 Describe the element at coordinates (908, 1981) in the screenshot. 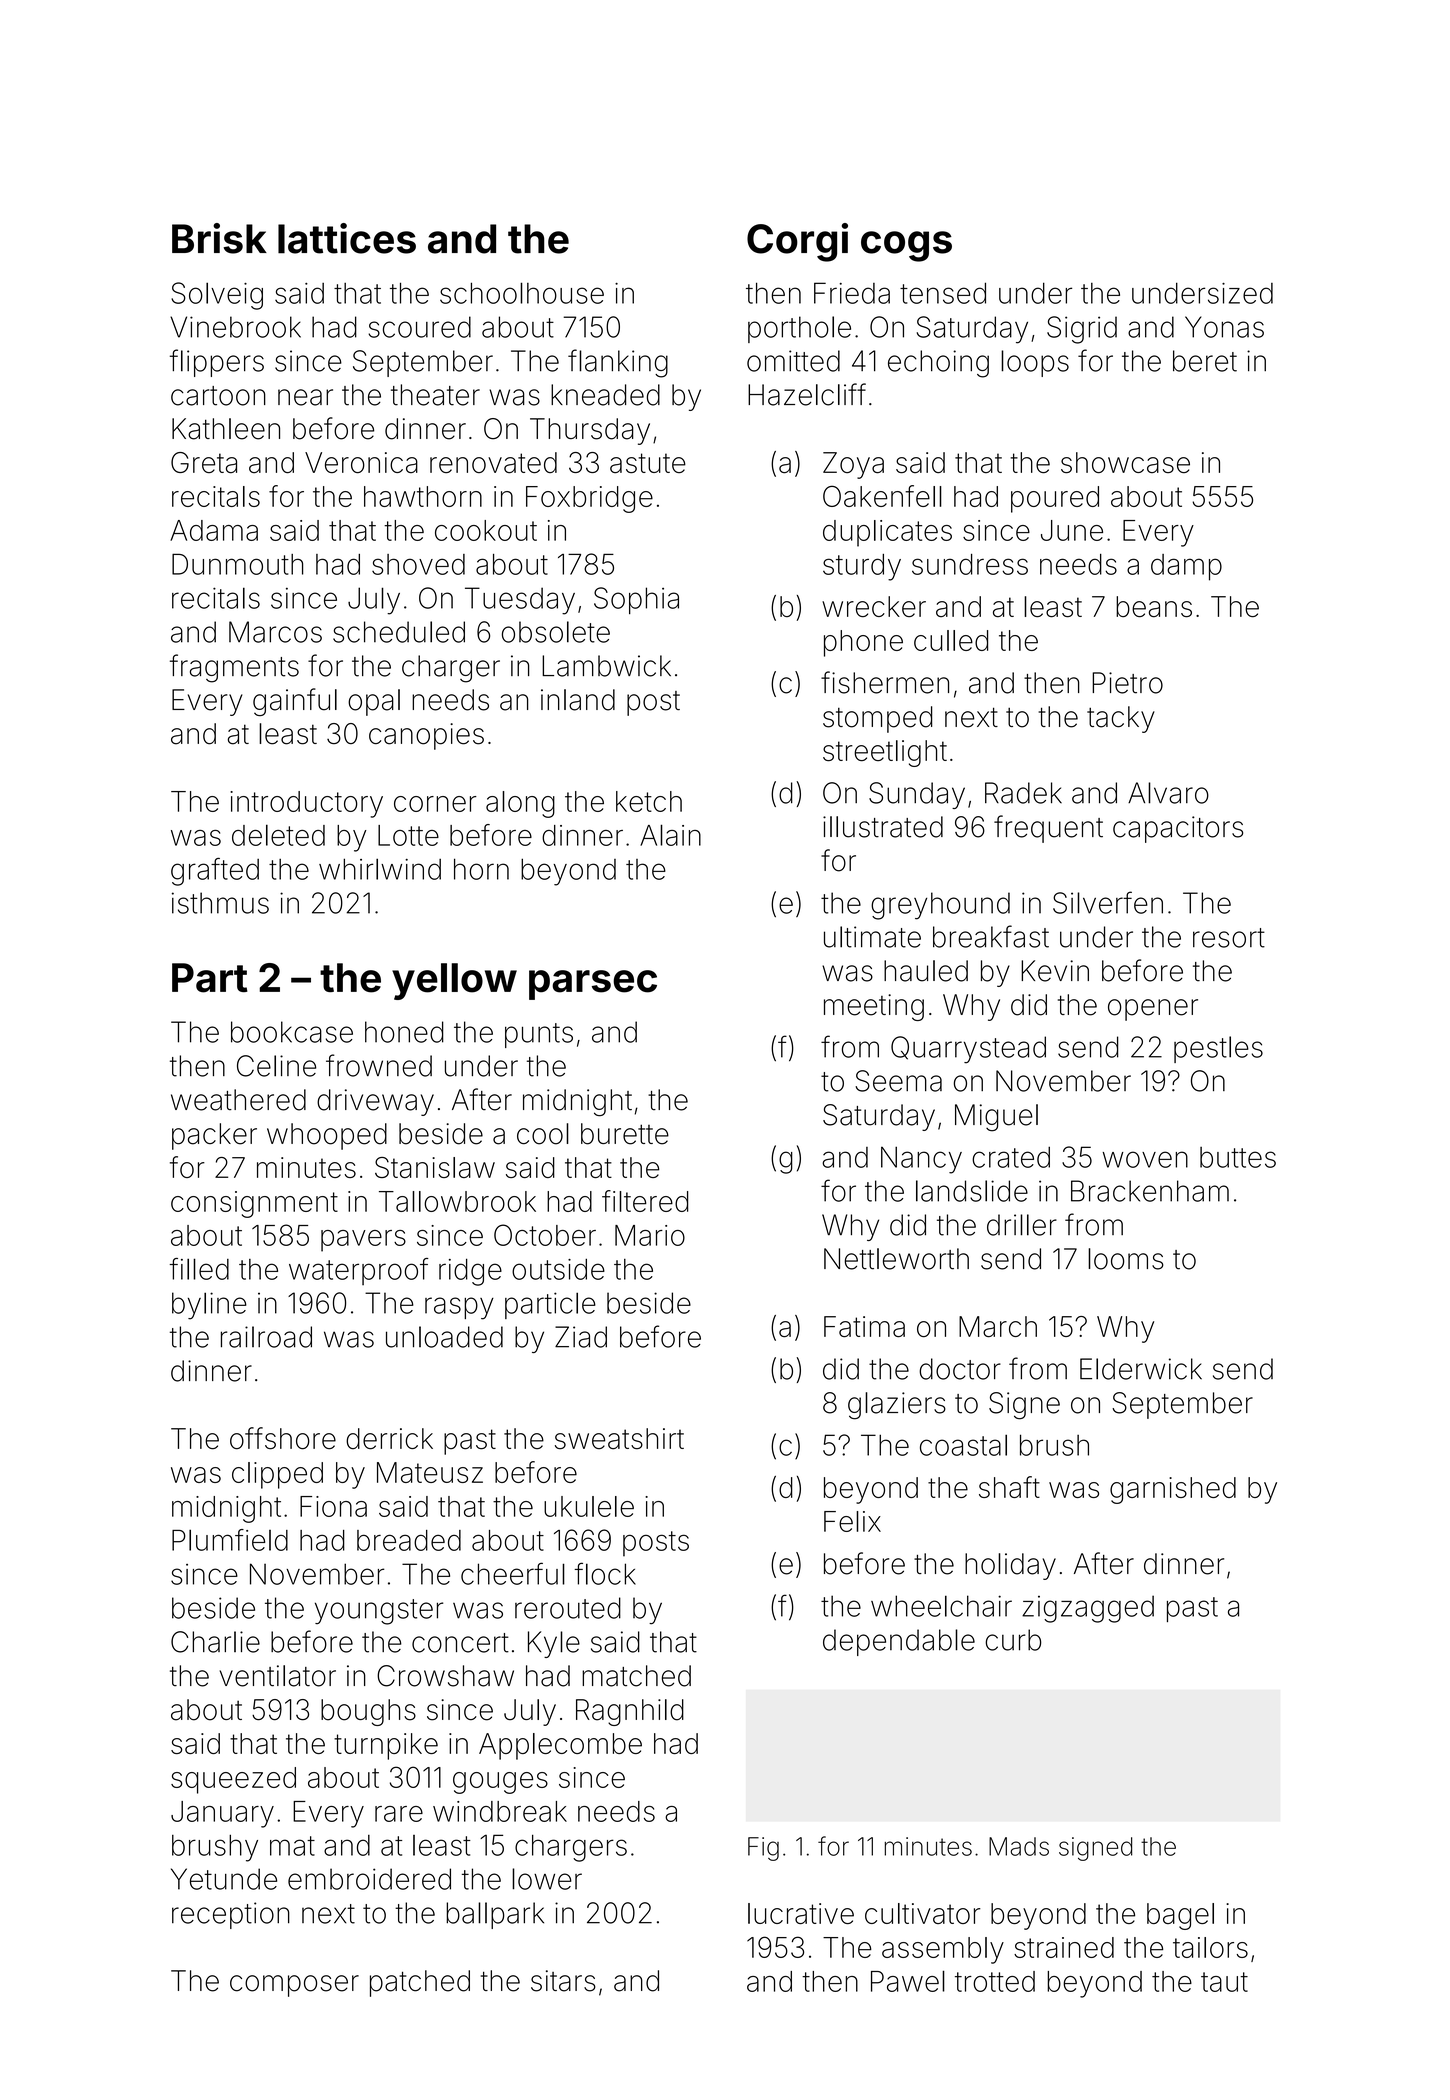

I see `Pawel` at that location.
